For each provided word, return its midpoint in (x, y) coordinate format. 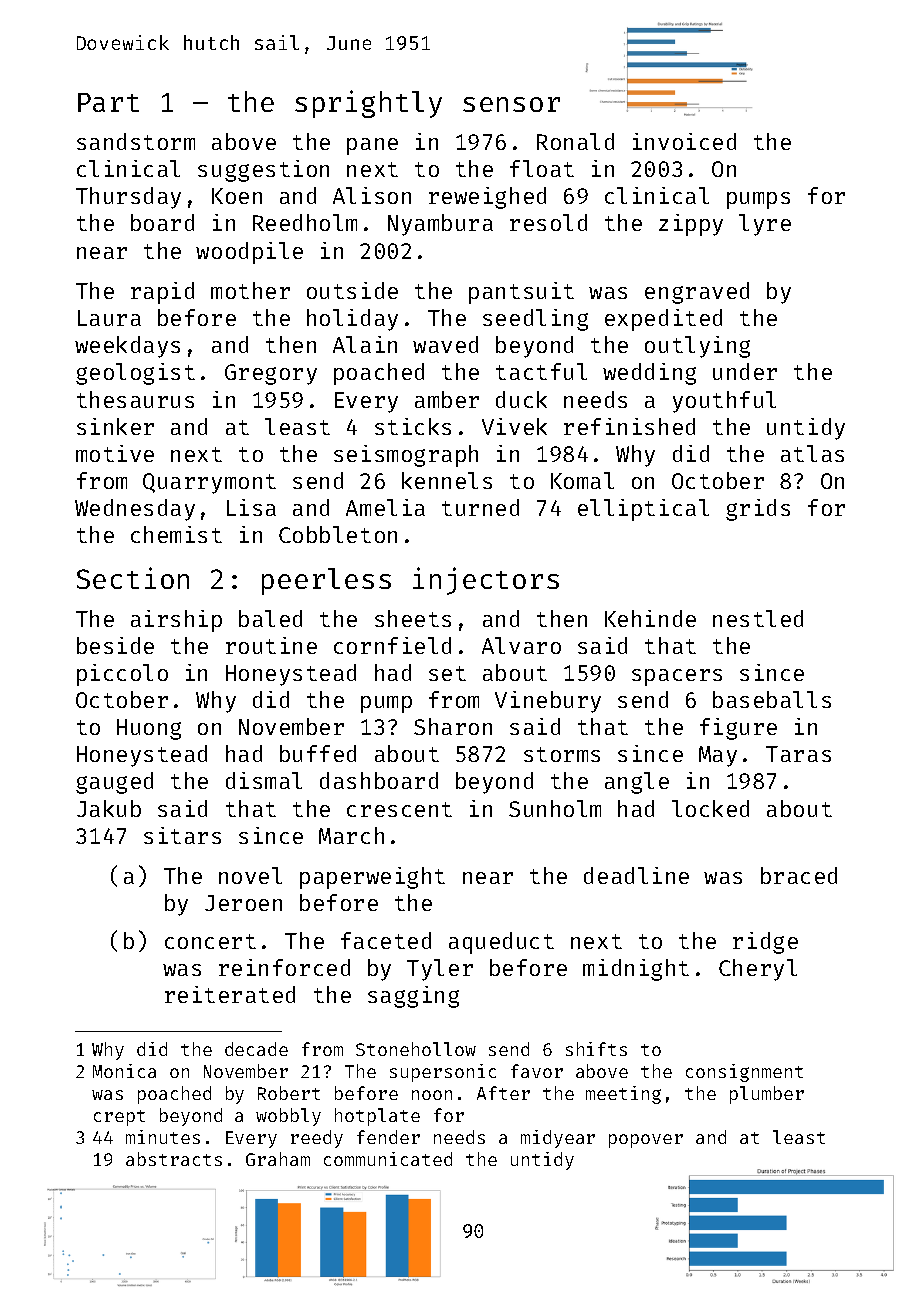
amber (447, 399)
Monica (124, 1071)
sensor (511, 104)
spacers (677, 677)
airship (176, 621)
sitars (182, 835)
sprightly (368, 104)
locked (710, 808)
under (745, 371)
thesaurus (135, 399)
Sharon (453, 726)
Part (108, 102)
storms (562, 754)
